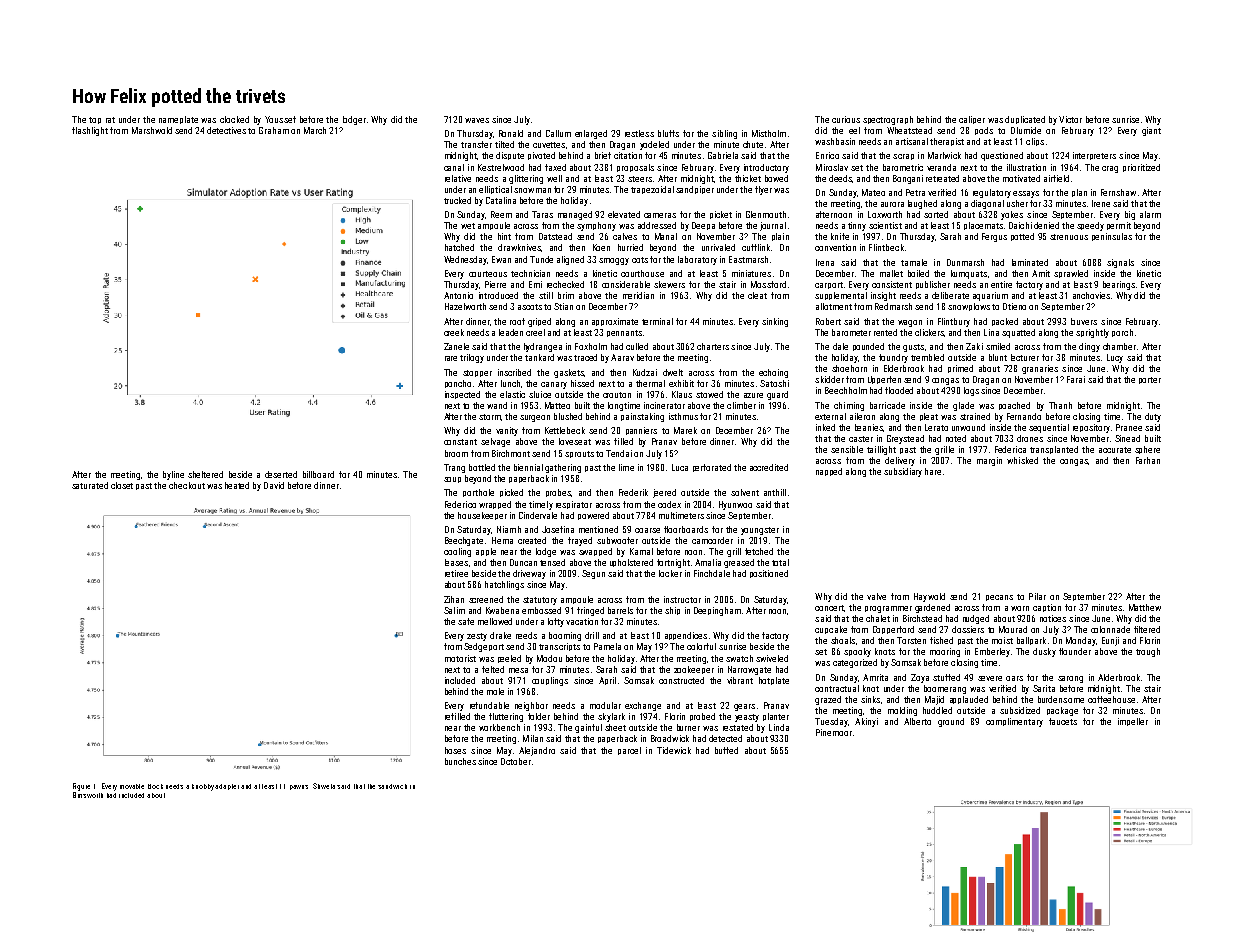 This screenshot has height=952, width=1233. I want to click on applauded, so click(969, 700).
